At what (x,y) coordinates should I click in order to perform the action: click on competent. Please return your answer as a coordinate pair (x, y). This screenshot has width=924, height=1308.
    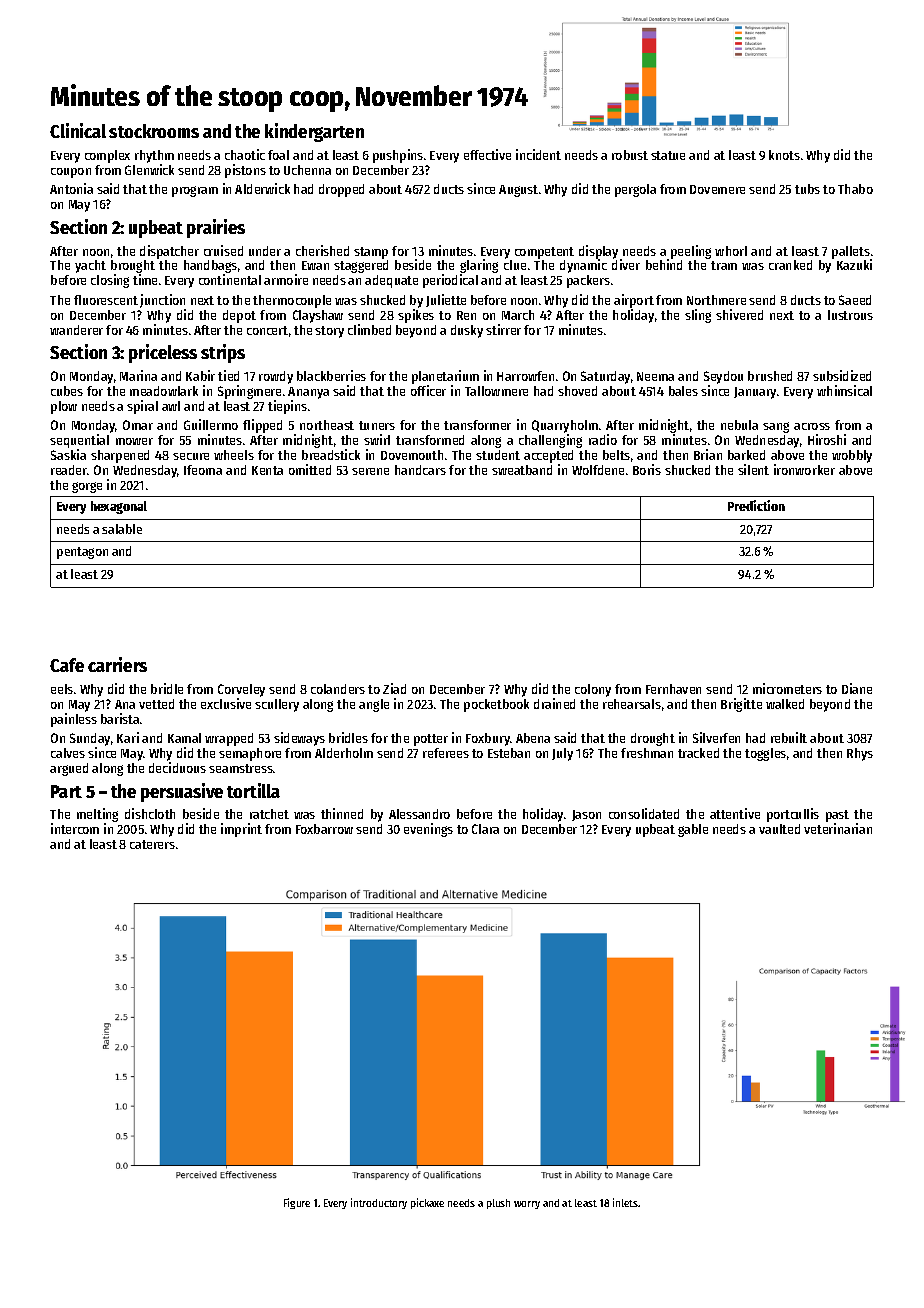
    Looking at the image, I should click on (544, 253).
